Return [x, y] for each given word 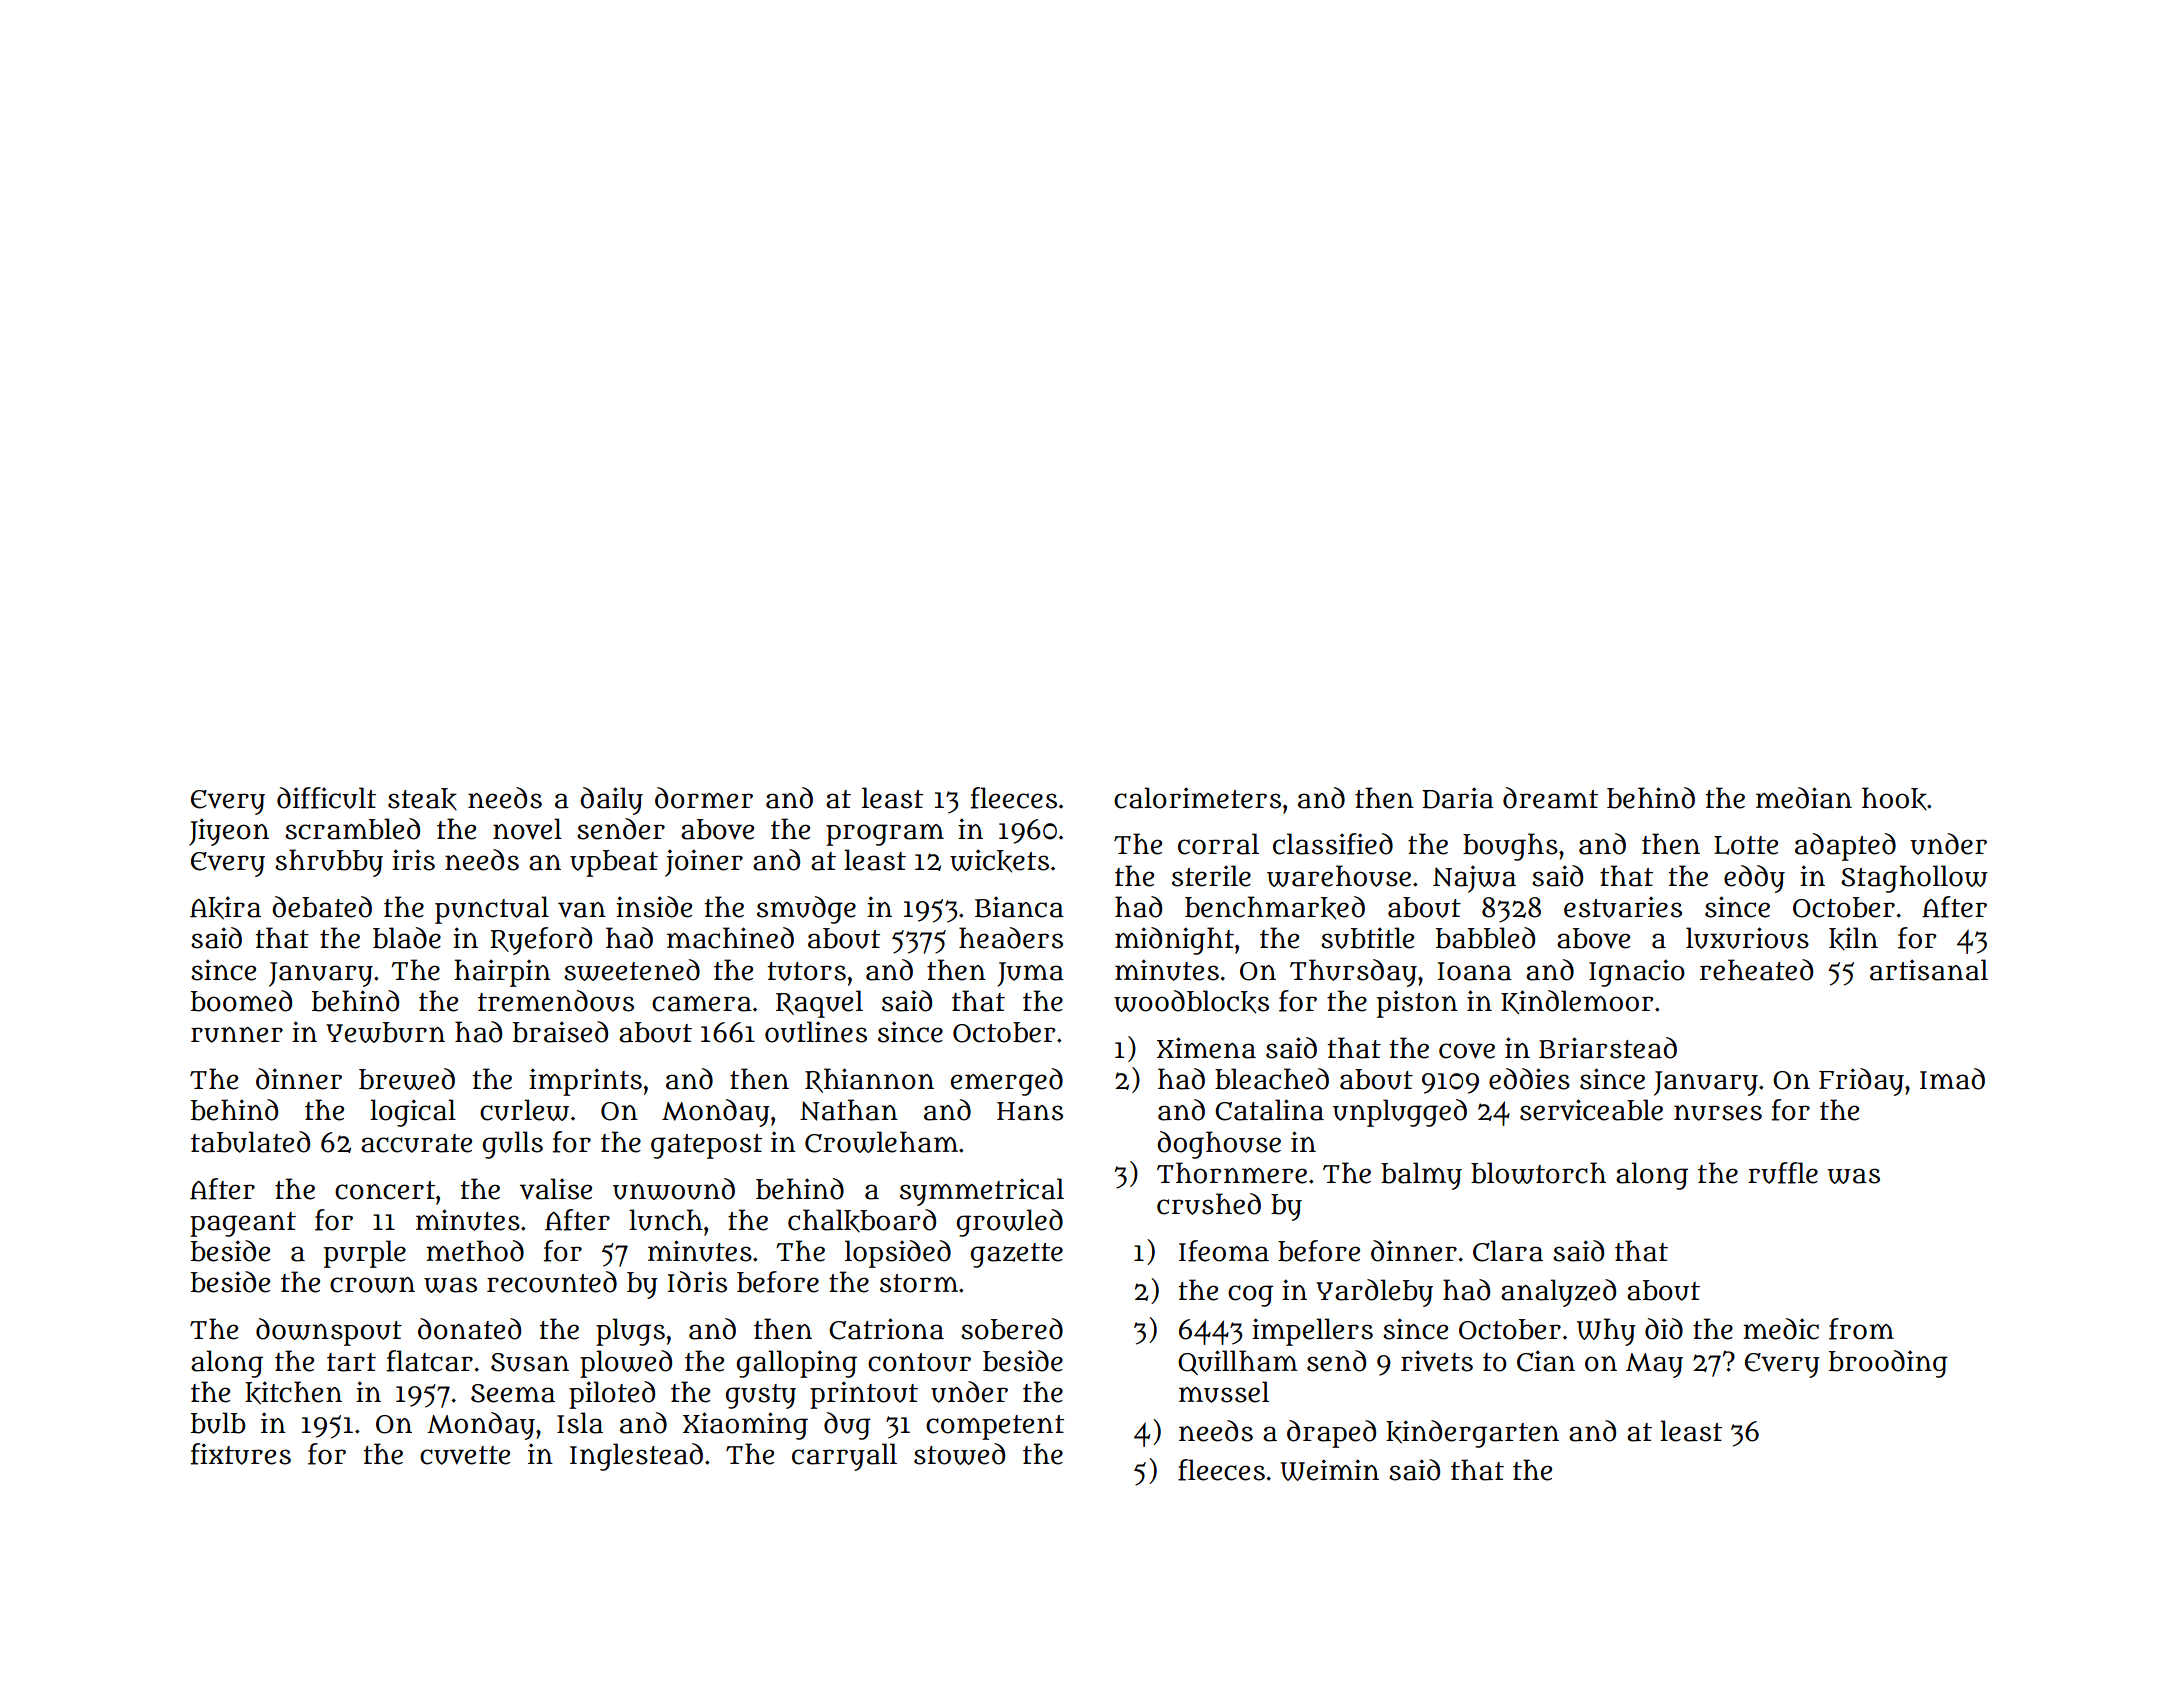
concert [385, 1190]
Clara [1508, 1251]
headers [1011, 938]
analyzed [1558, 1293]
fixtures [241, 1454]
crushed [1209, 1204]
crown [372, 1285]
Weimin [1329, 1470]
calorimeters [1197, 798]
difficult [326, 798]
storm [919, 1283]
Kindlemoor [1577, 1002]
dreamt [1550, 798]
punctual [492, 910]
